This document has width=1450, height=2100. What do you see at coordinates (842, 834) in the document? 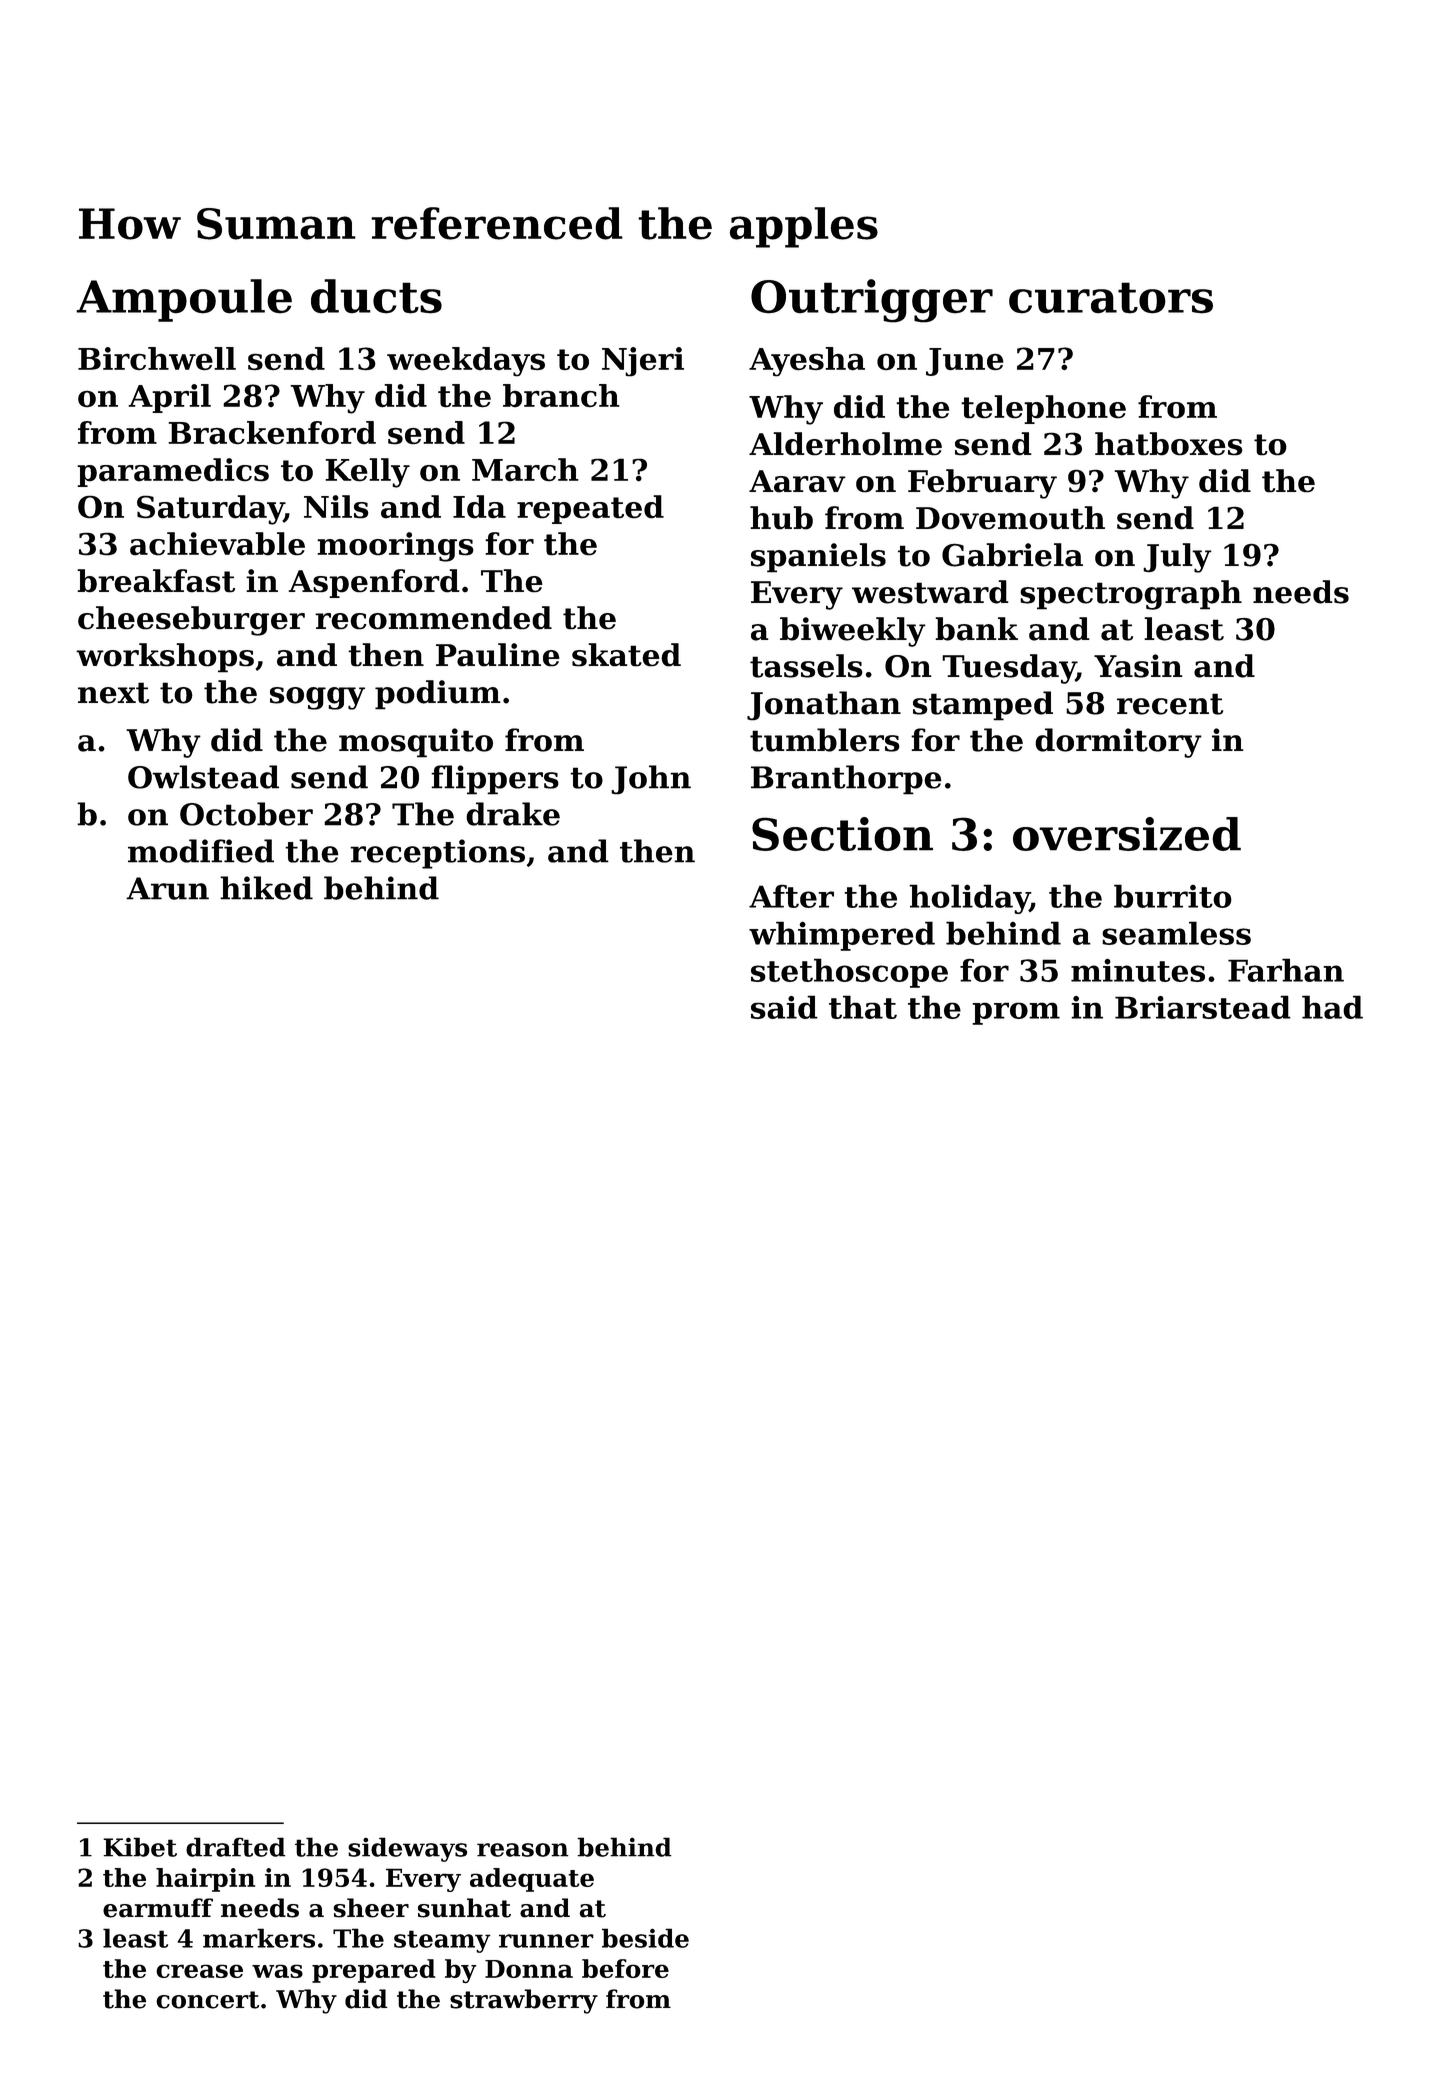
I see `Section` at bounding box center [842, 834].
